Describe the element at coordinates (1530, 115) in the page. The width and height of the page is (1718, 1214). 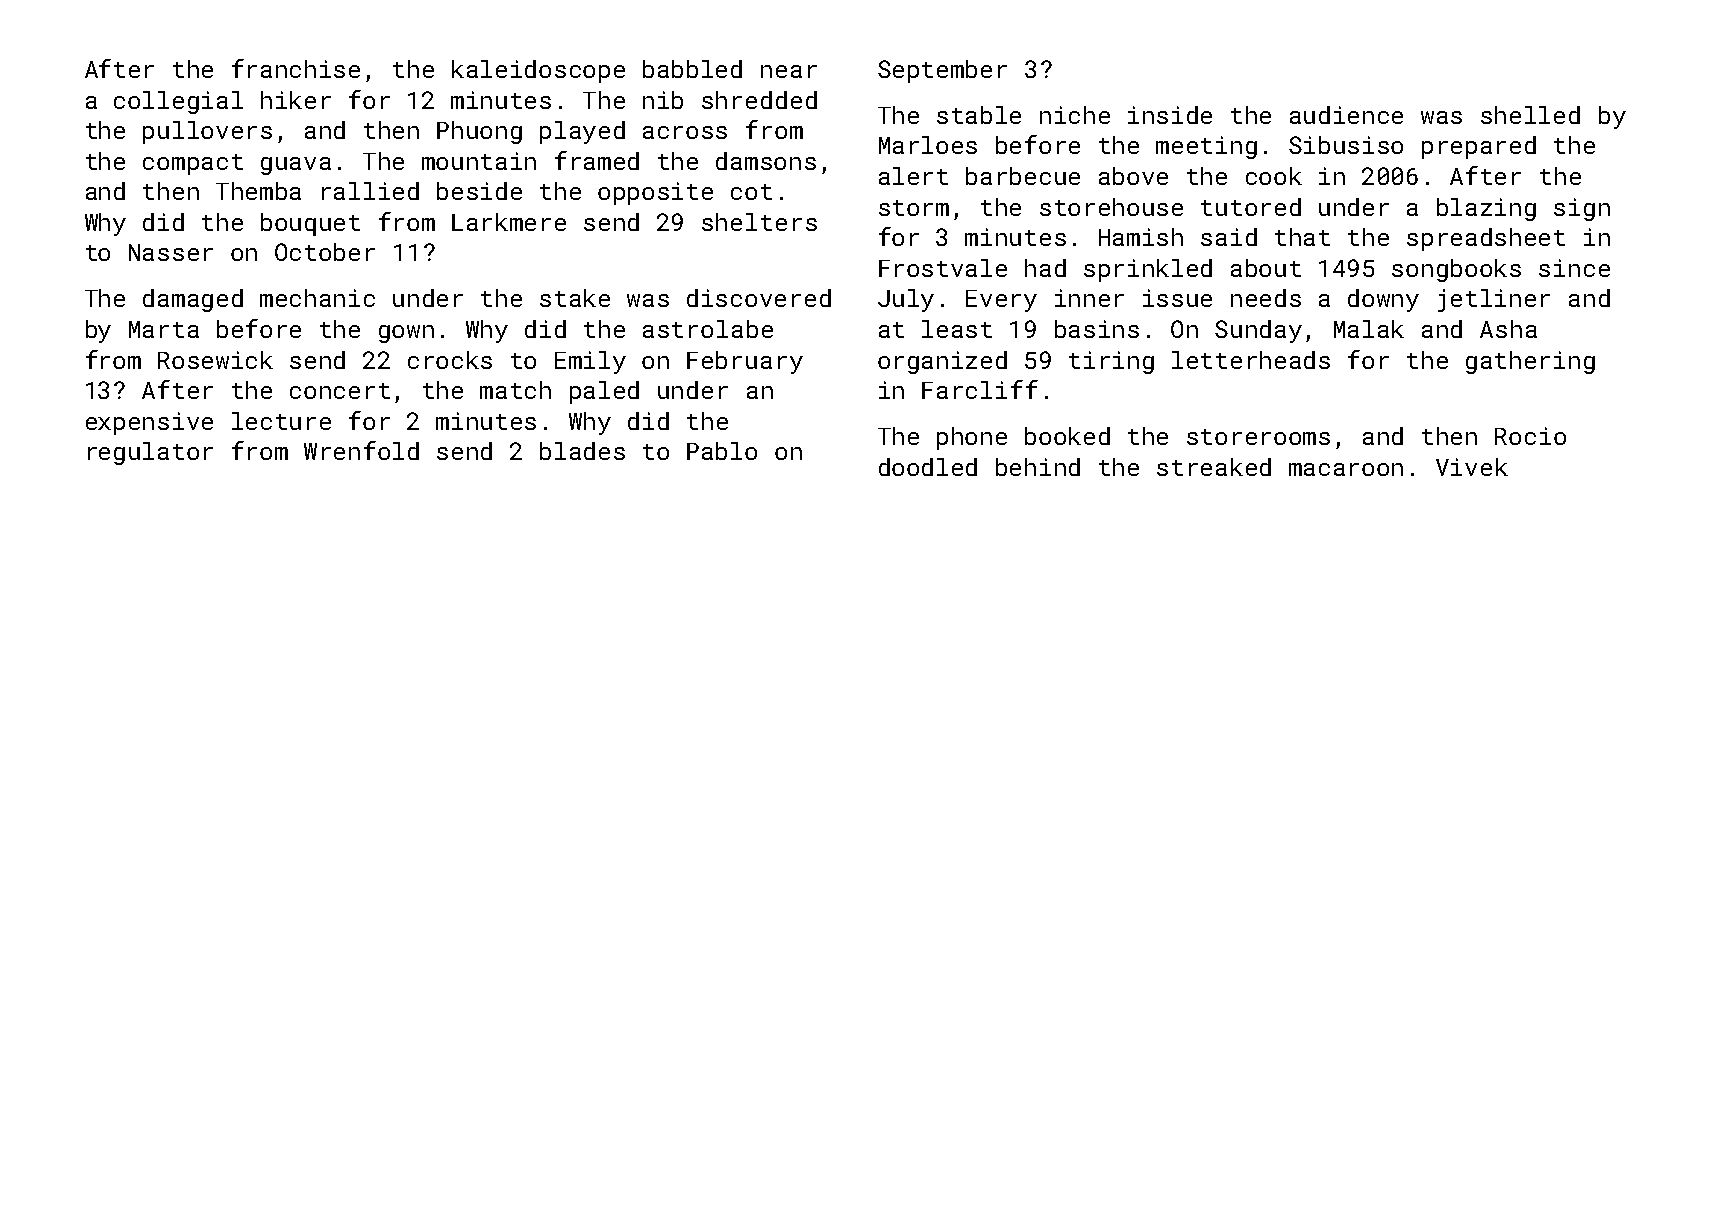
I see `shelled` at that location.
